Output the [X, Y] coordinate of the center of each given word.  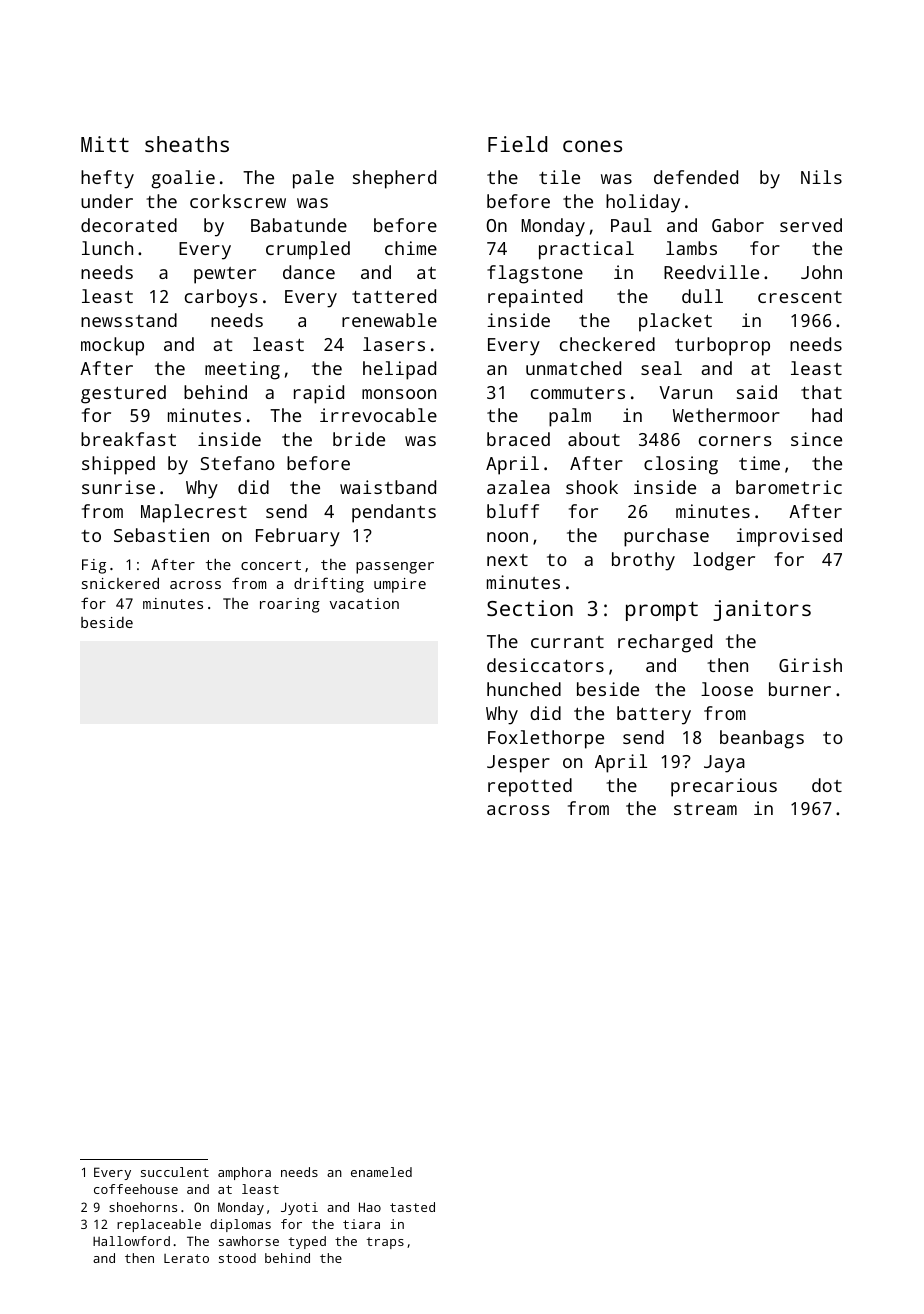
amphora [244, 1173]
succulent [175, 1172]
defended [696, 177]
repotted [530, 787]
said [757, 392]
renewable [389, 320]
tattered [394, 296]
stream [705, 809]
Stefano [237, 463]
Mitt [105, 144]
